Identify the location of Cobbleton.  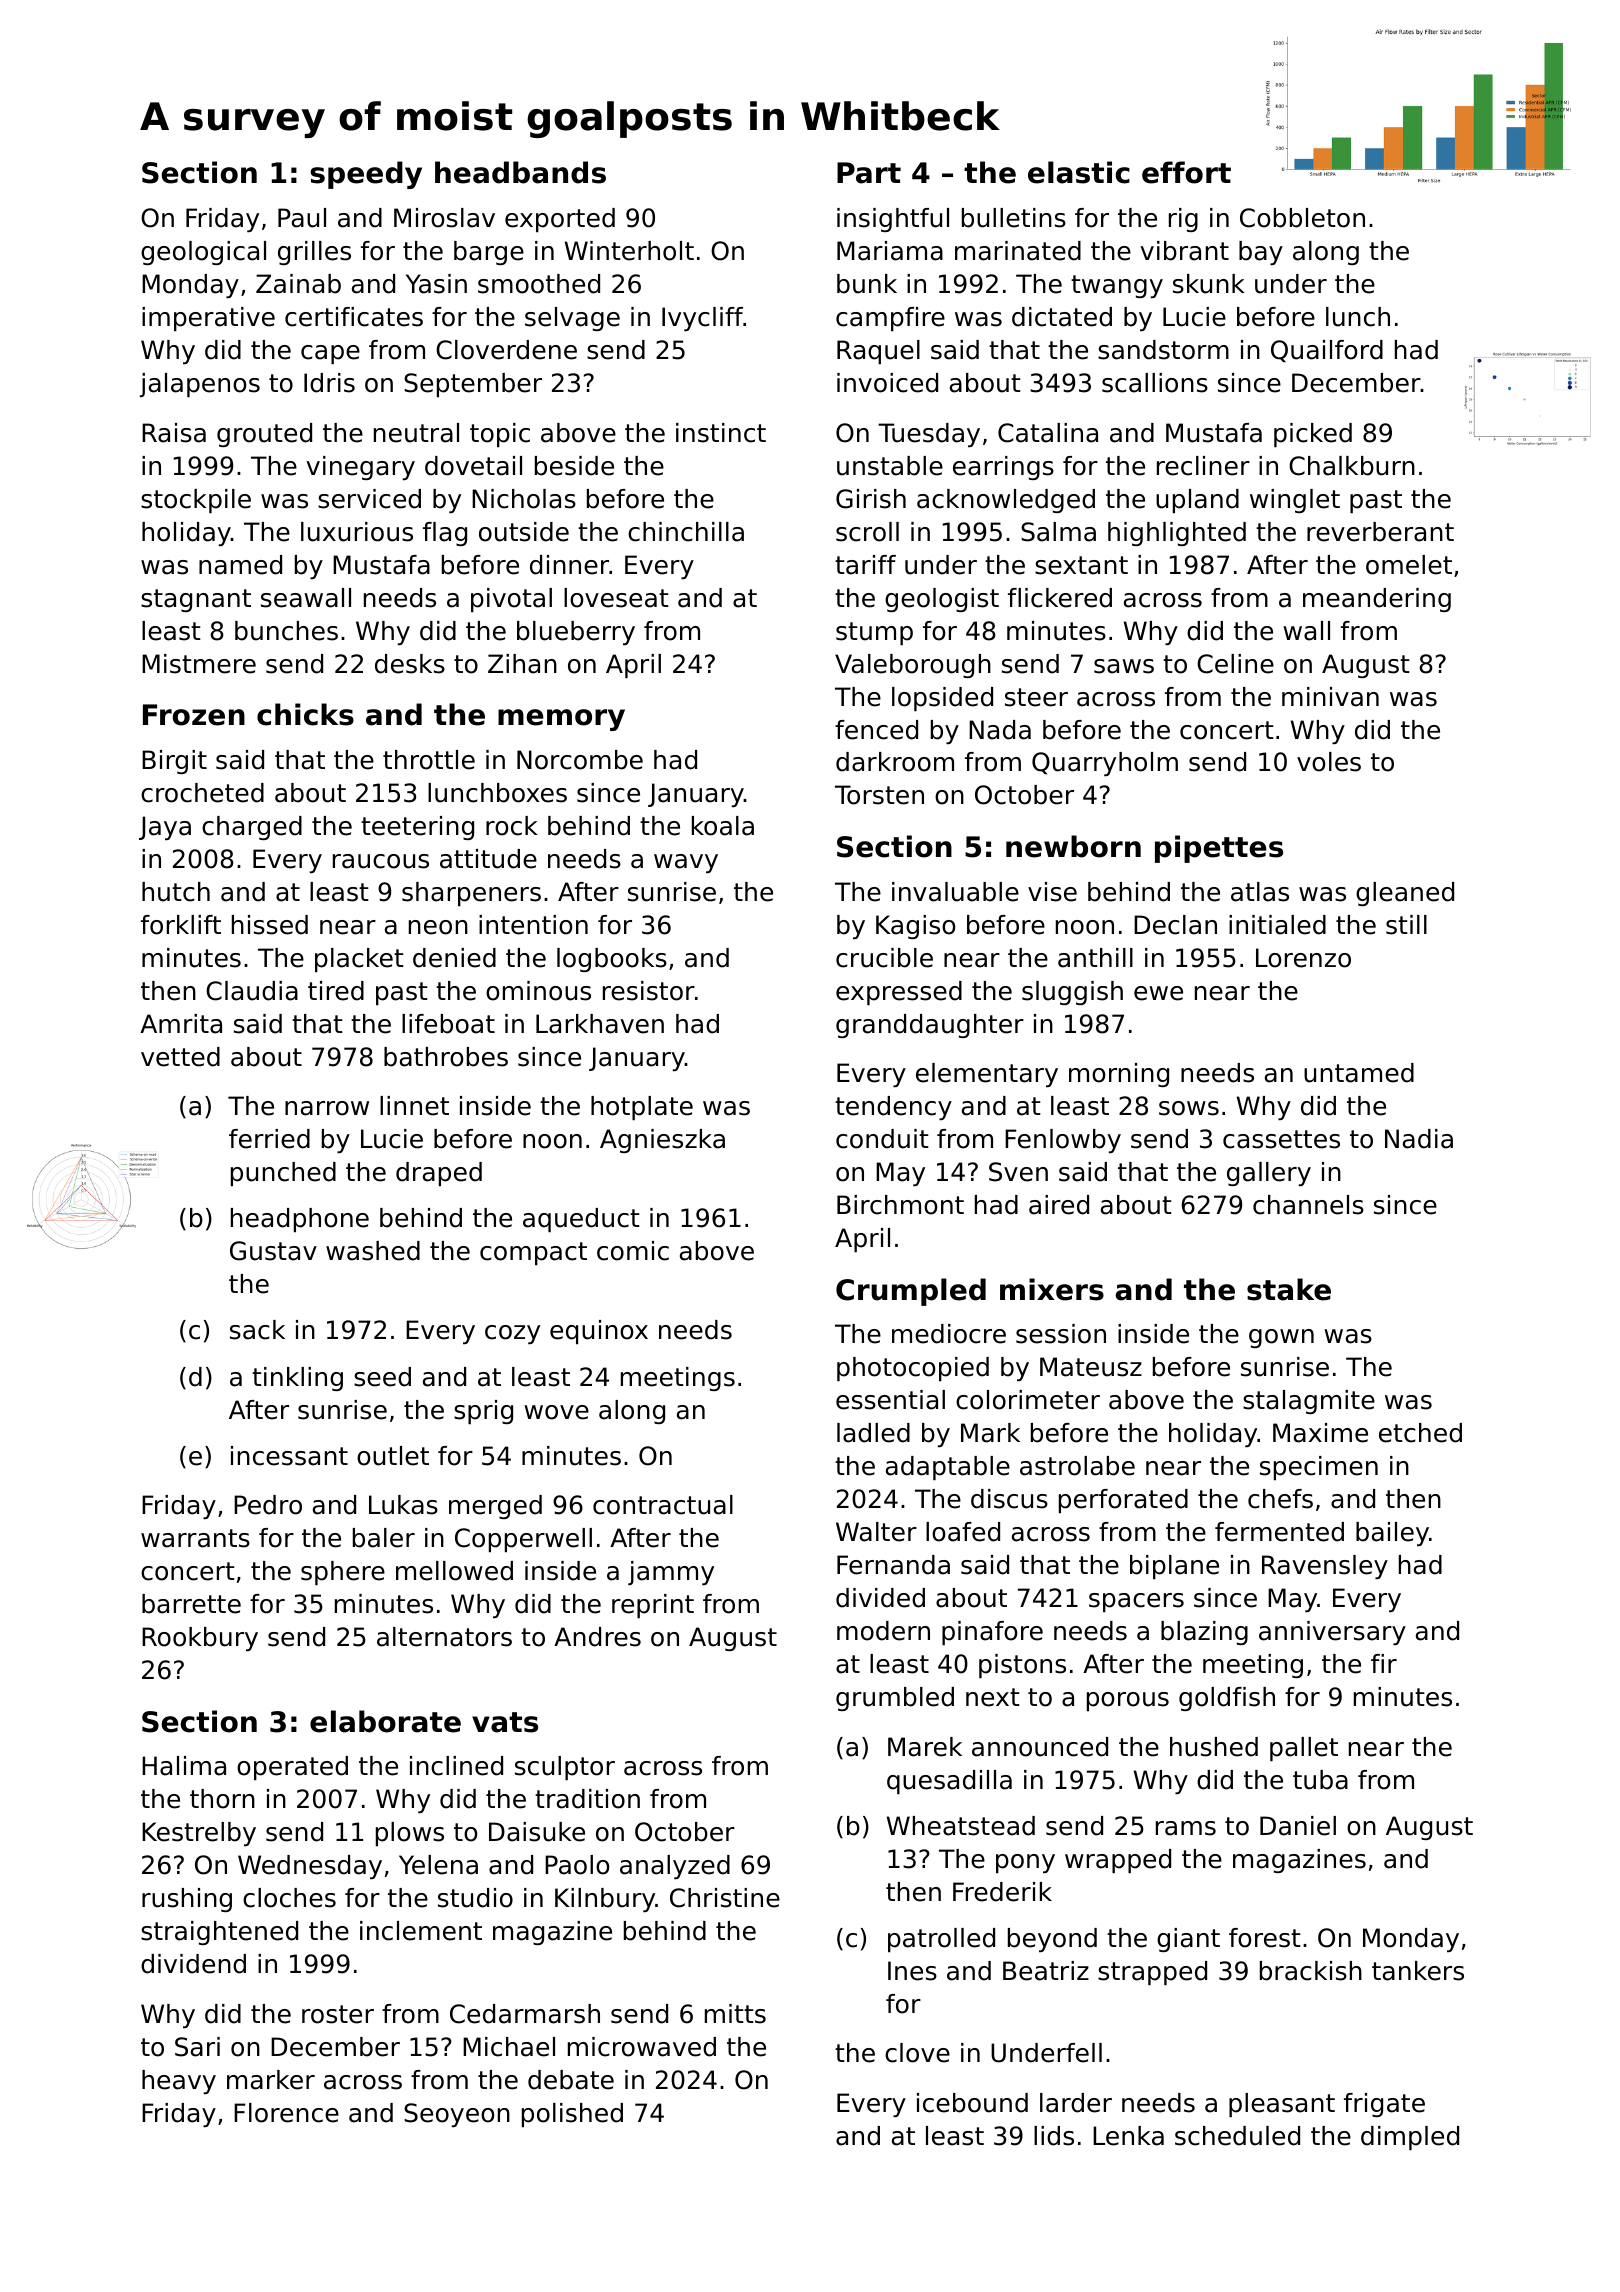
(1302, 218).
